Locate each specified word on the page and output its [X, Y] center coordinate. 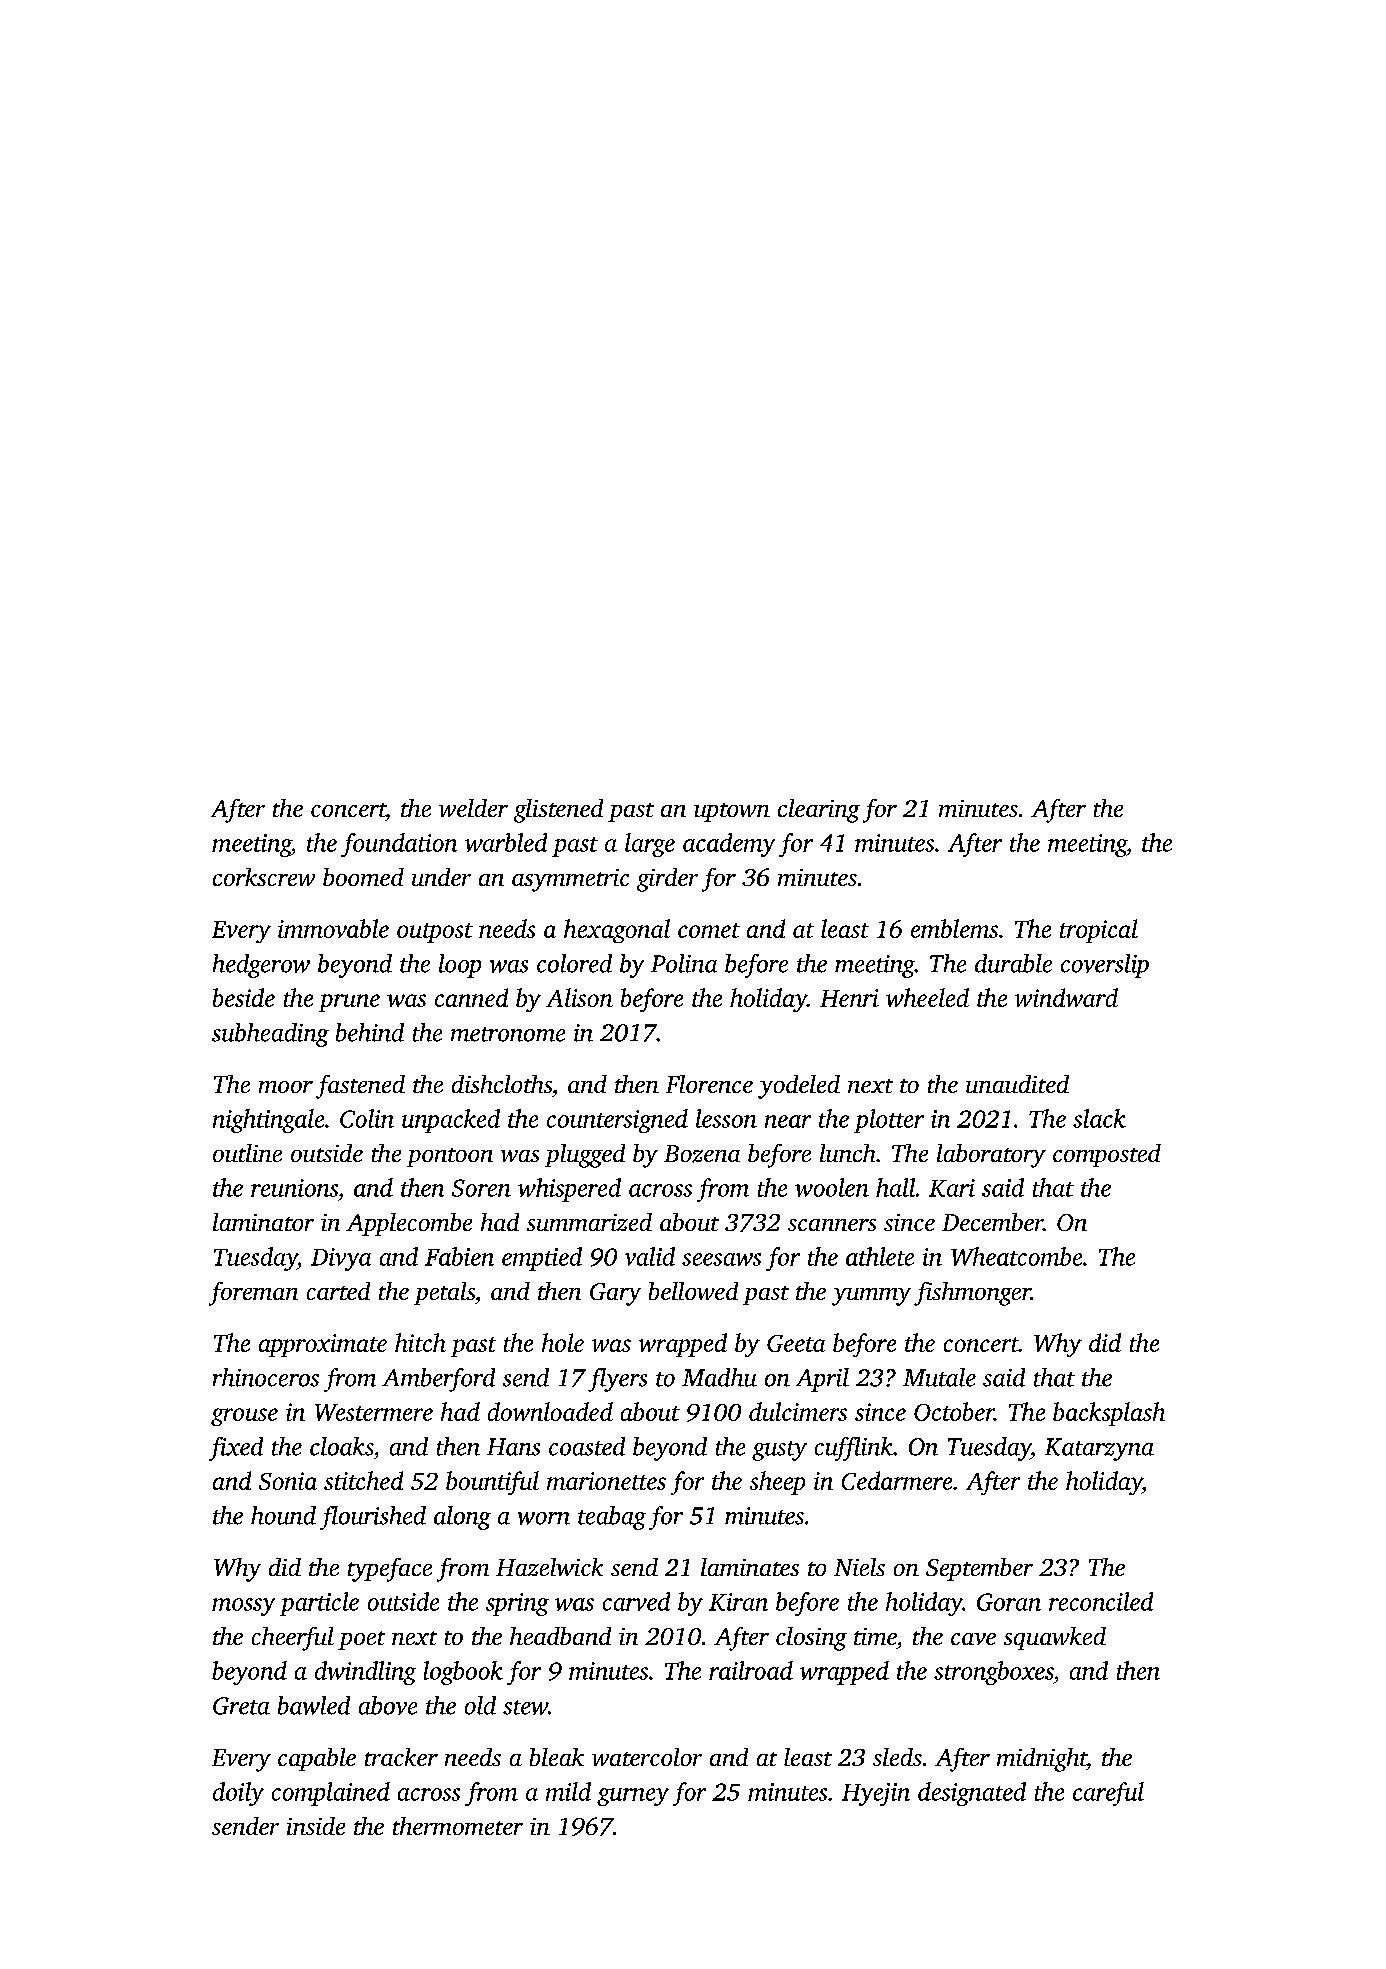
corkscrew [264, 877]
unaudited [1017, 1084]
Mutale [939, 1377]
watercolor [647, 1757]
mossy [243, 1607]
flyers [617, 1380]
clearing [819, 811]
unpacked [451, 1121]
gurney [633, 1797]
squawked [1055, 1638]
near [788, 1121]
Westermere [374, 1412]
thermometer [458, 1826]
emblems [954, 928]
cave [973, 1639]
